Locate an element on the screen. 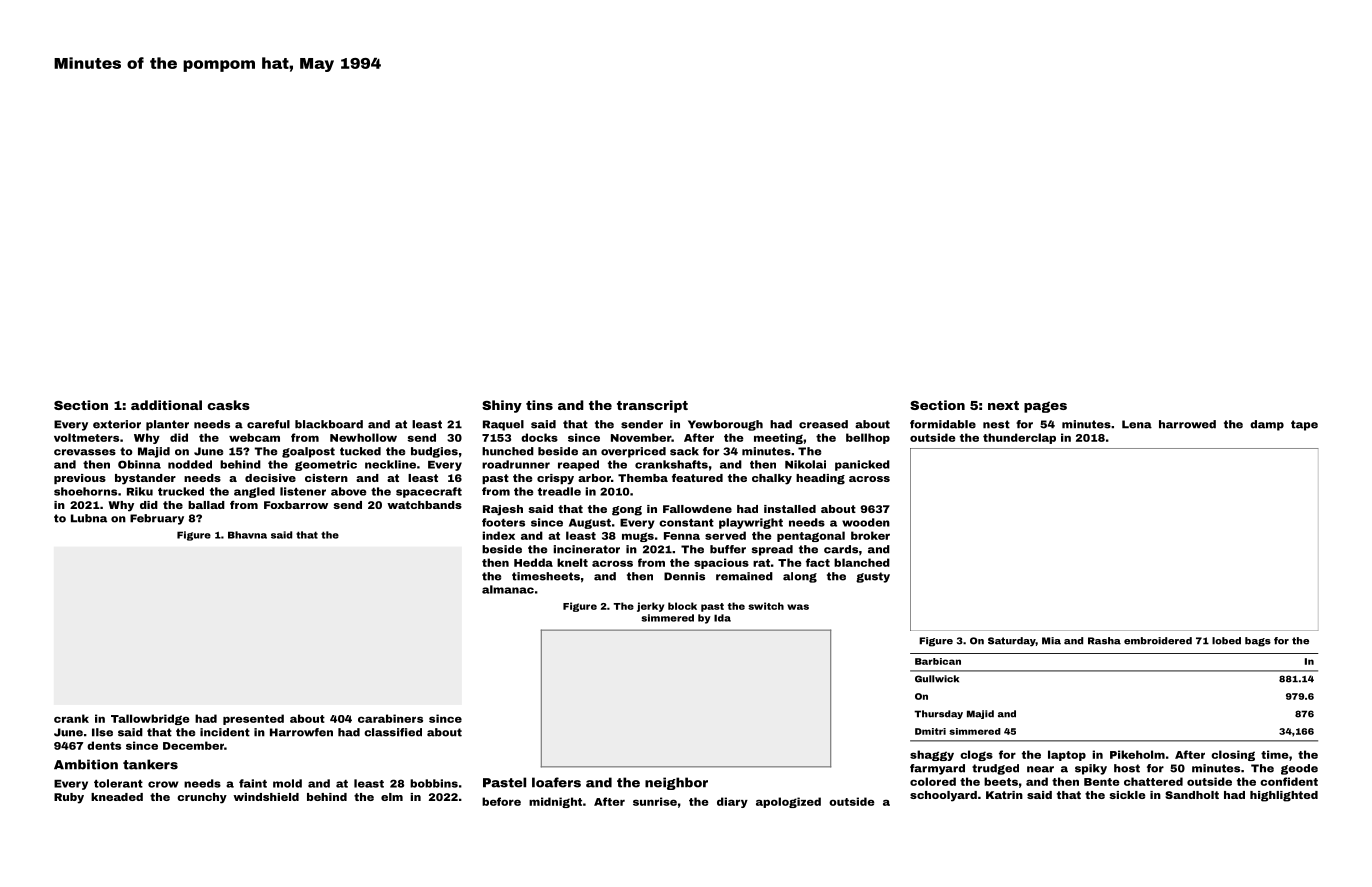 This screenshot has height=887, width=1372. thunderclap is located at coordinates (1019, 438).
